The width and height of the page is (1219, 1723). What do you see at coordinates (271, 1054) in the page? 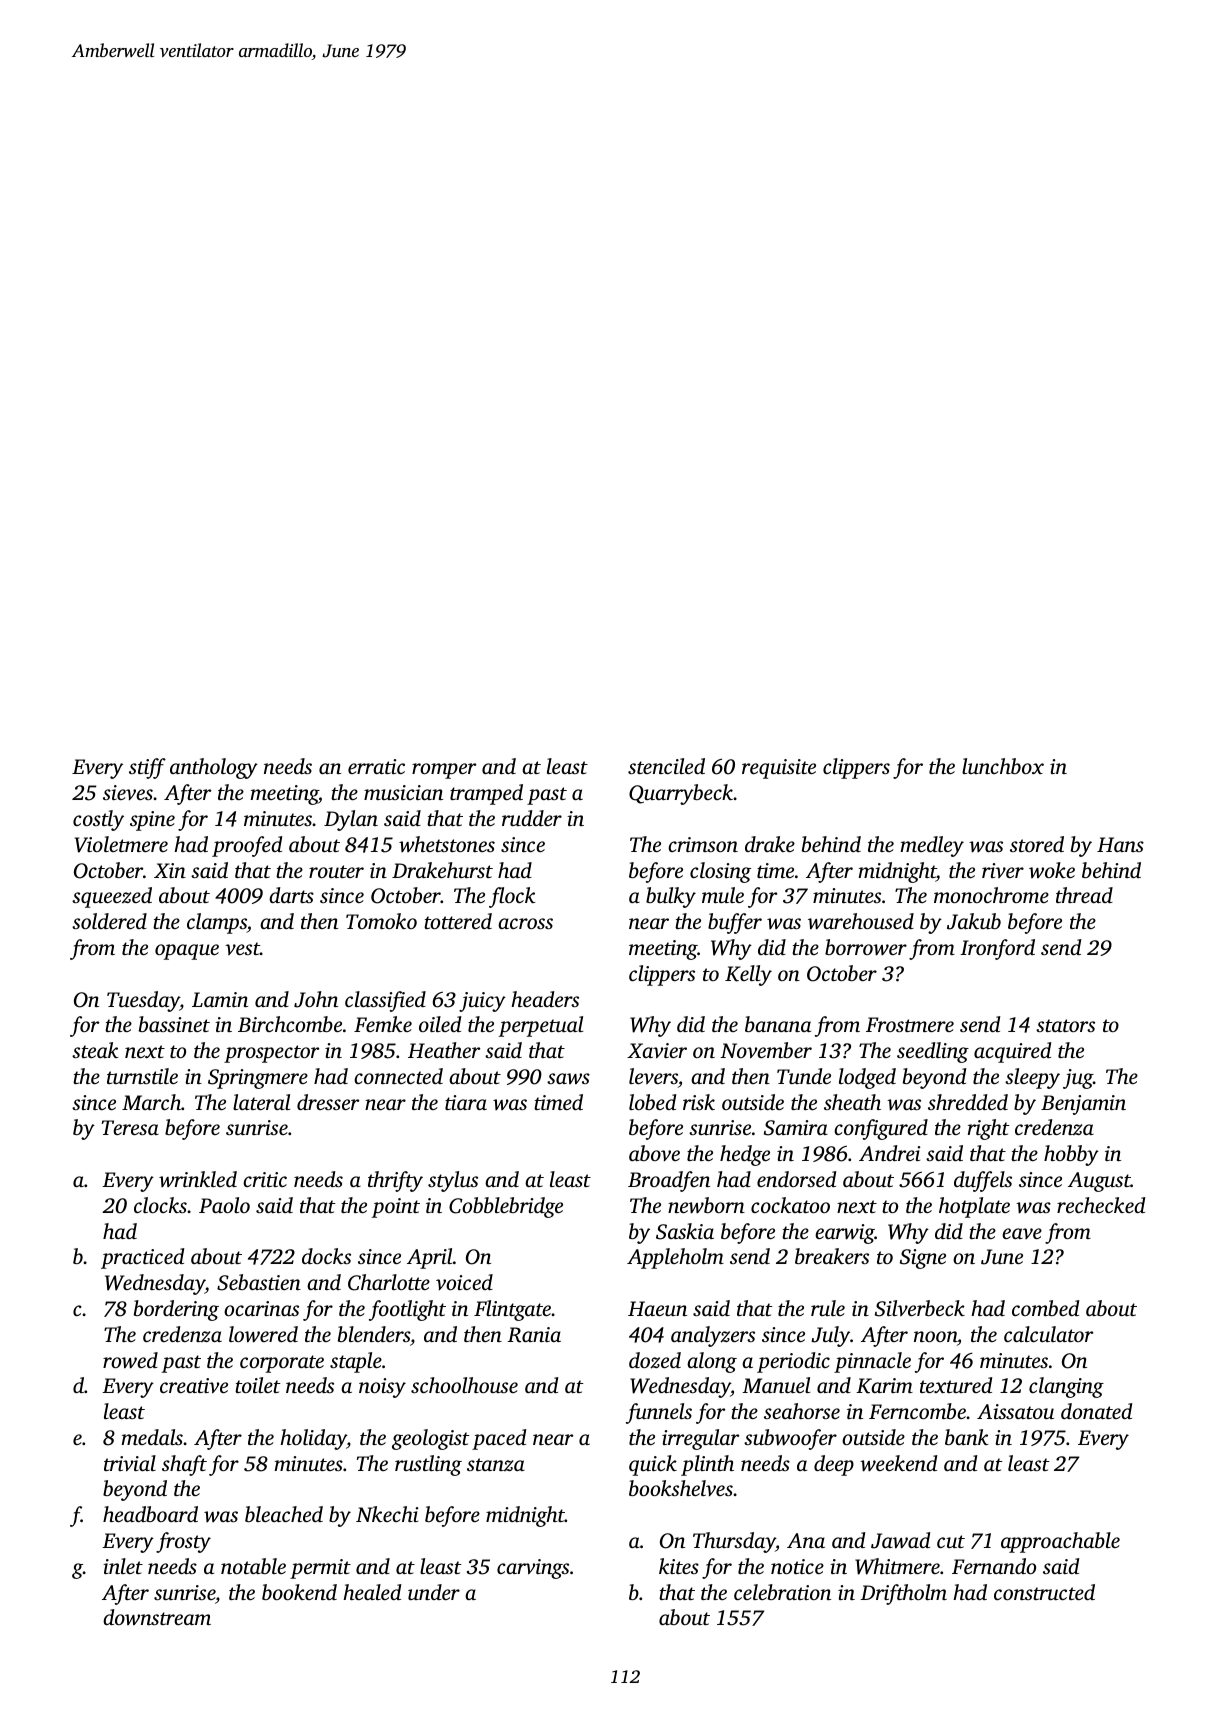
I see `prospector` at bounding box center [271, 1054].
